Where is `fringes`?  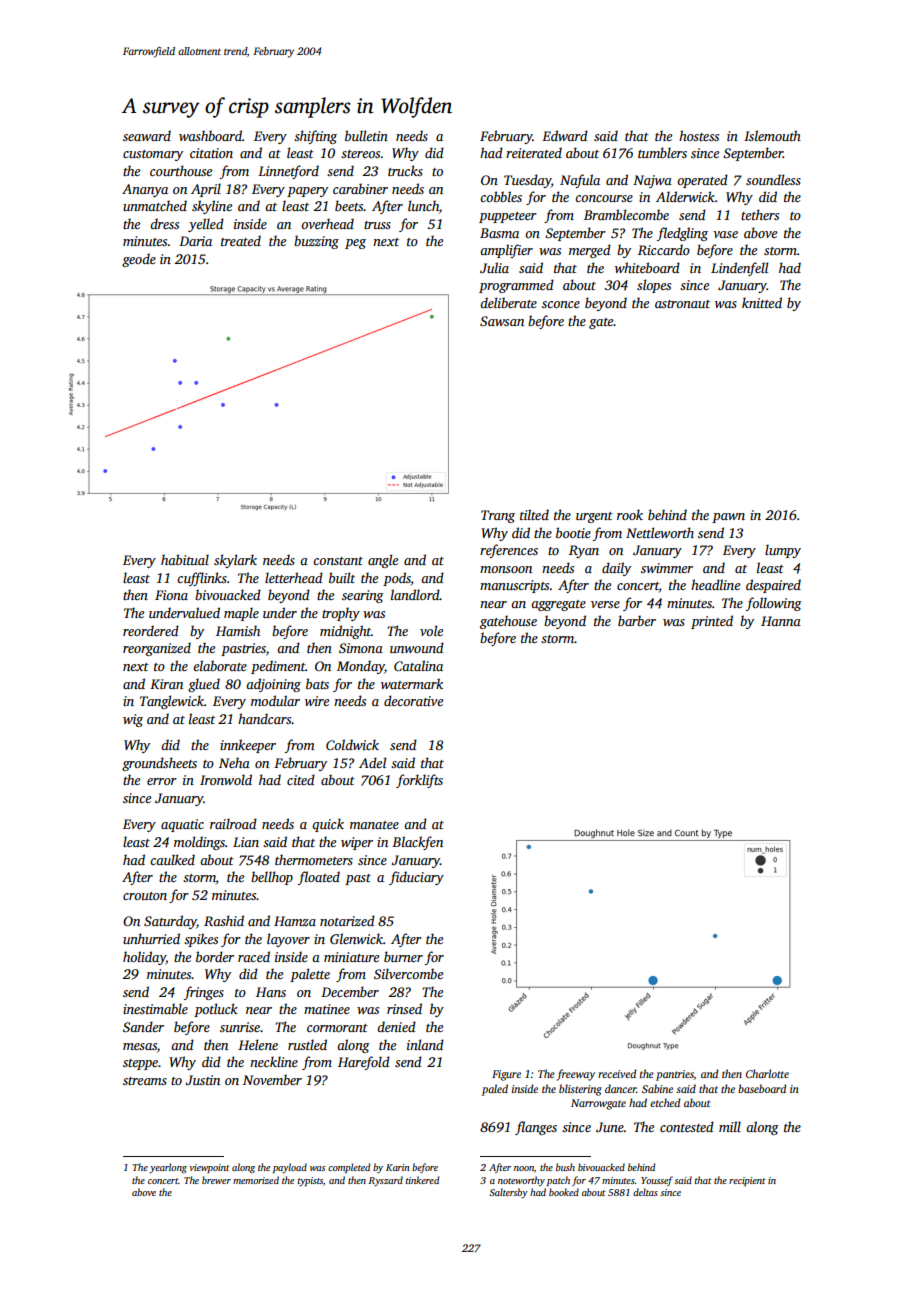 fringes is located at coordinates (204, 993).
